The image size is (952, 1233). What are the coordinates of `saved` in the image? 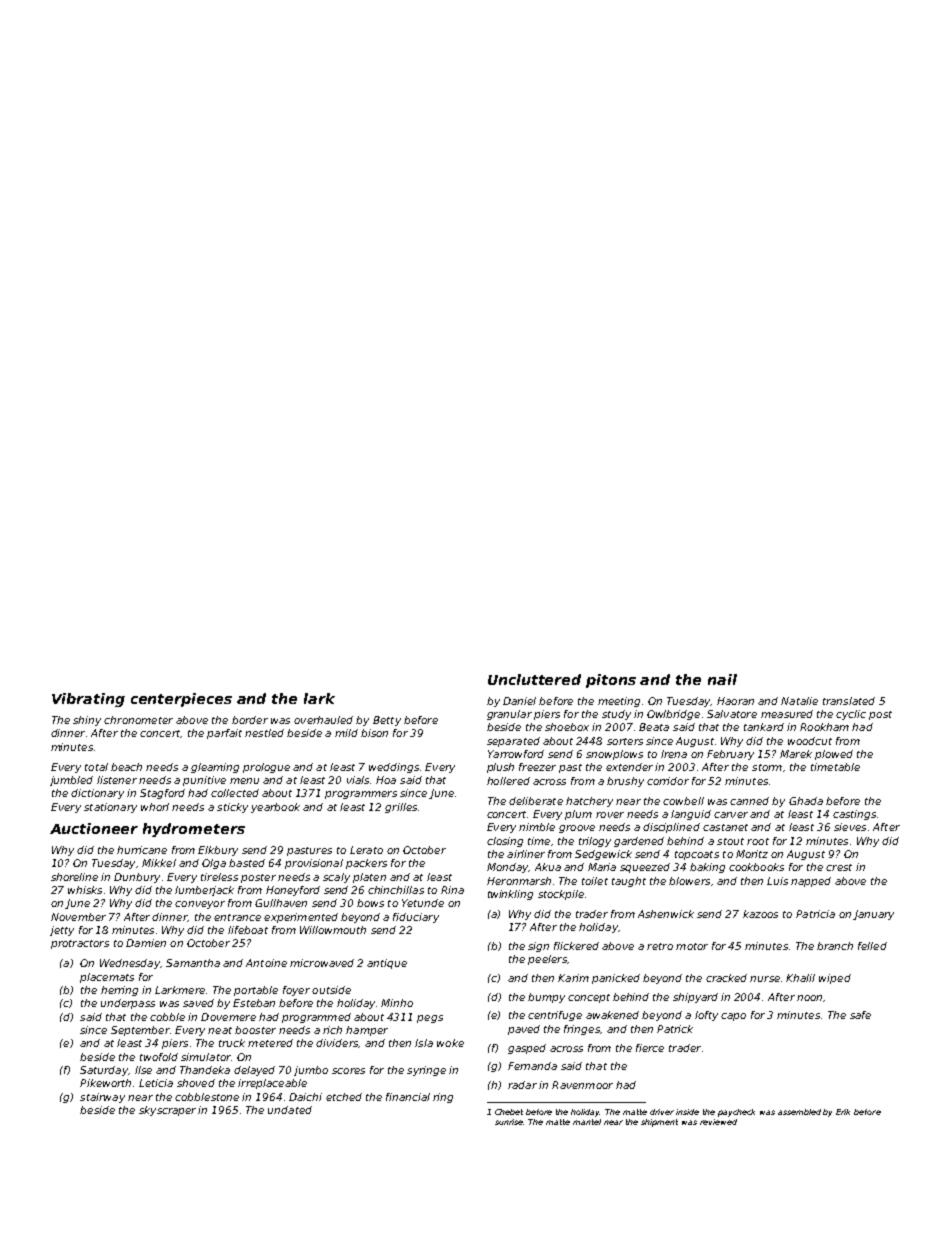 It's located at (198, 1003).
